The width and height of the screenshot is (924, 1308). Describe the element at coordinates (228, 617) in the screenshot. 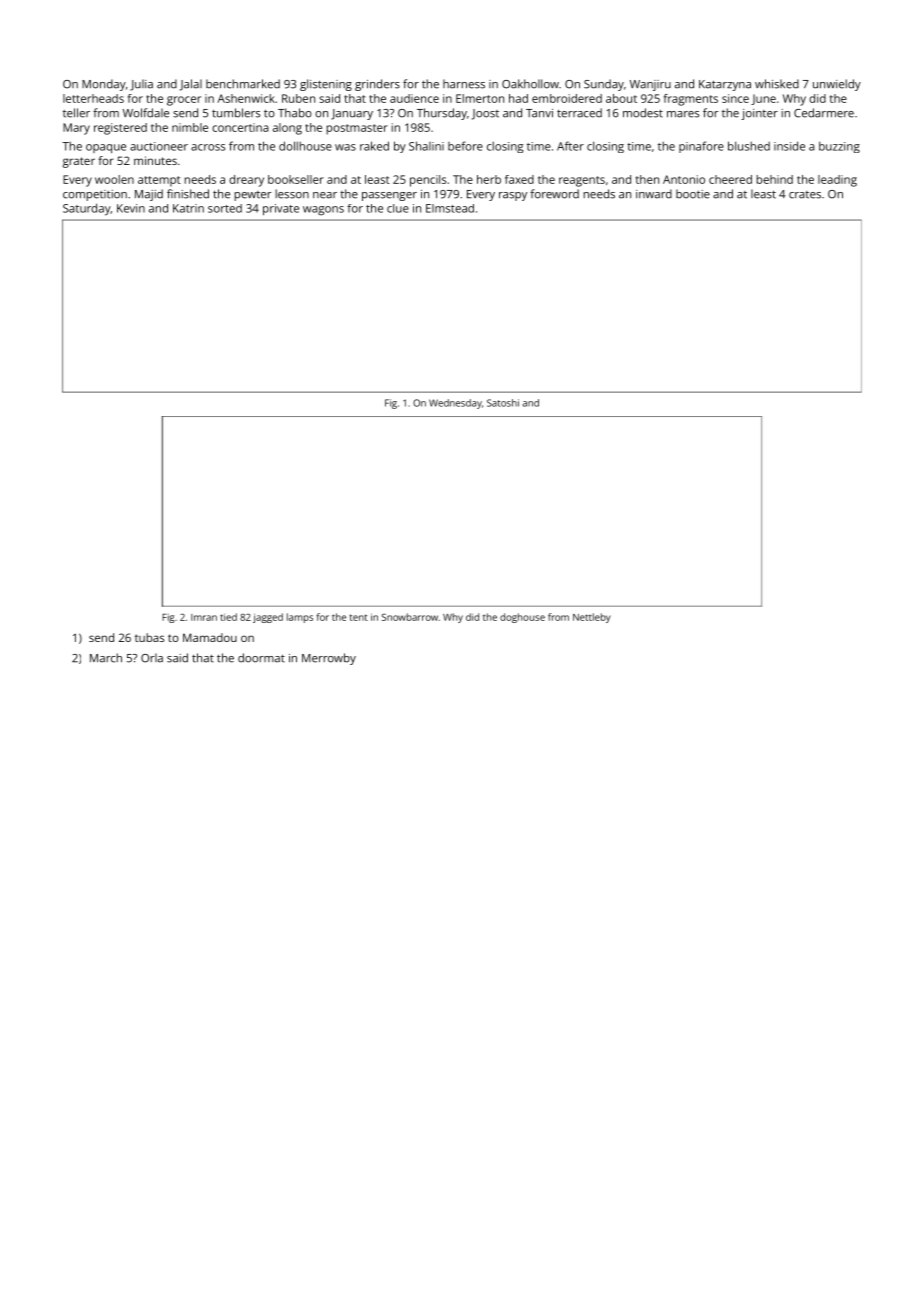

I see `tied` at that location.
